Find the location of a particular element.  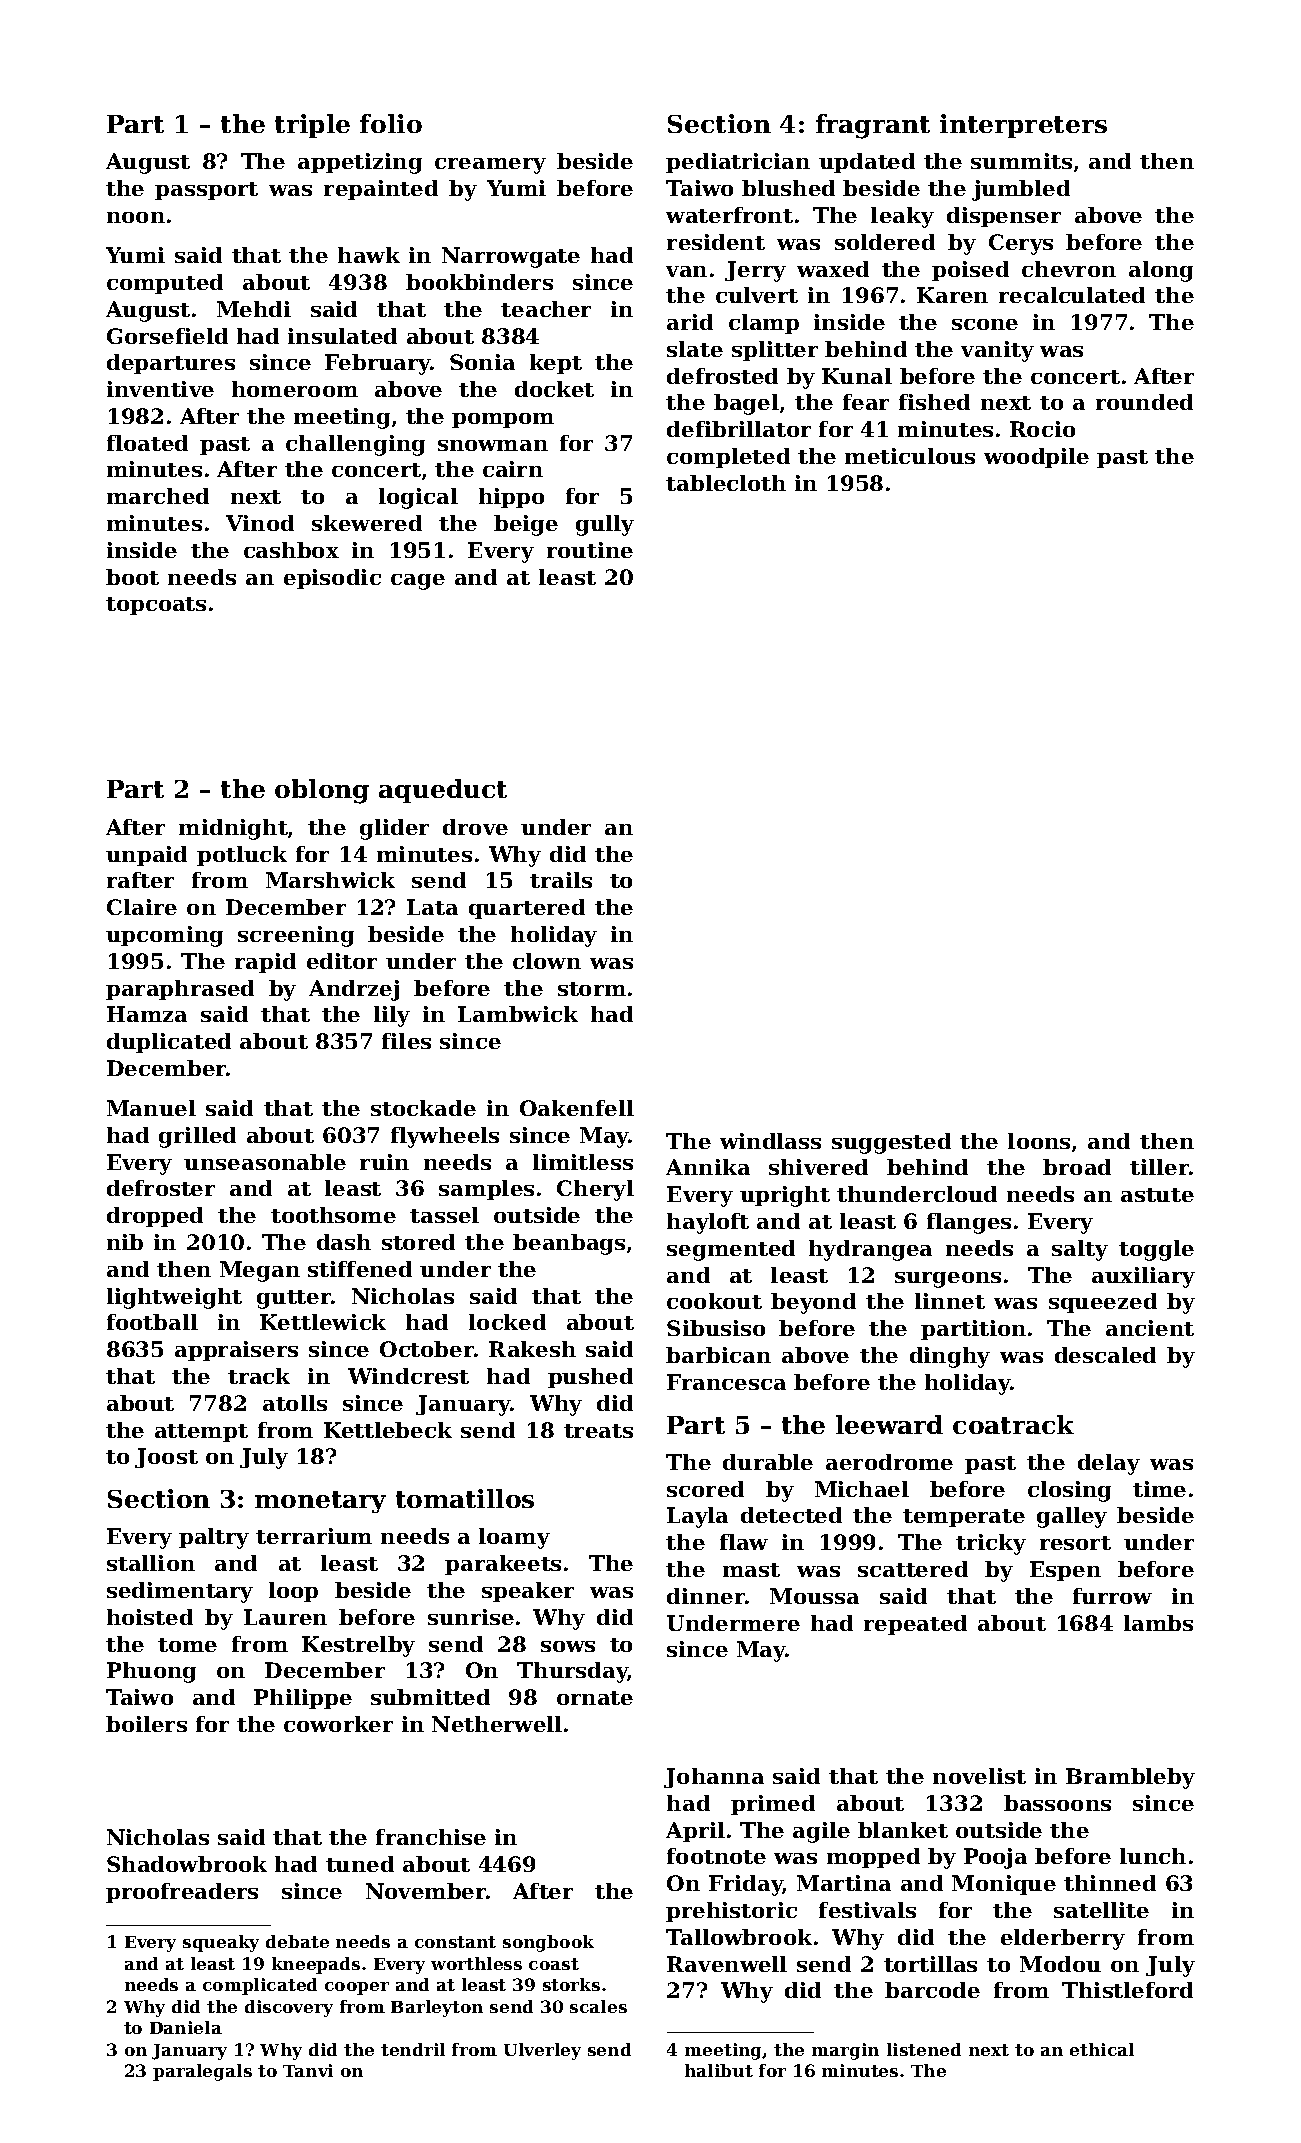

primed is located at coordinates (773, 1805).
